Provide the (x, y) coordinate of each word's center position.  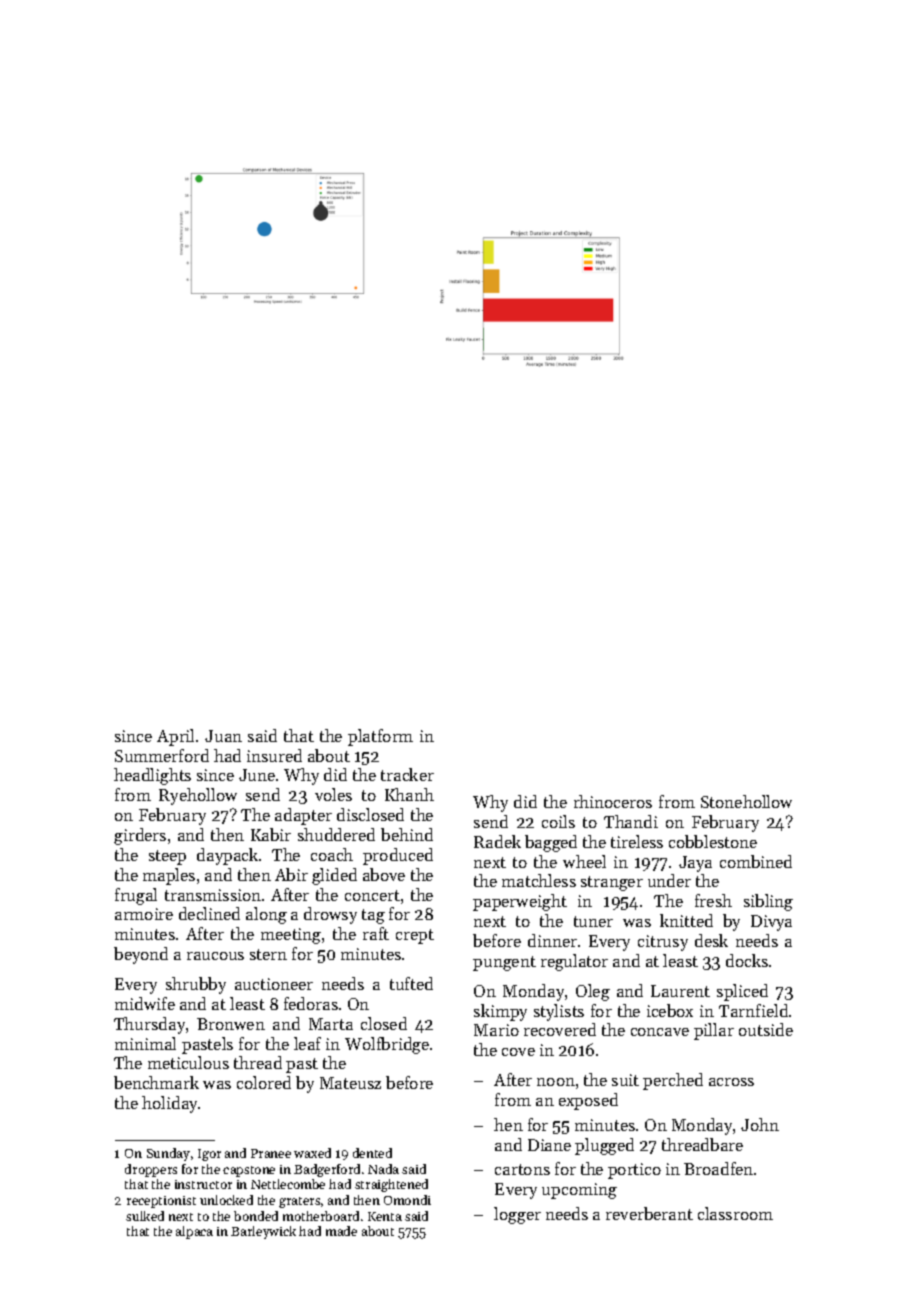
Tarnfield (753, 1010)
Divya (771, 923)
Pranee (271, 1153)
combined (756, 861)
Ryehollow (198, 796)
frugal (136, 896)
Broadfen (718, 1168)
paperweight (520, 902)
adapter (303, 816)
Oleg (593, 992)
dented (372, 1153)
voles (333, 794)
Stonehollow (746, 801)
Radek (497, 841)
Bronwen (231, 1024)
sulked (145, 1216)
